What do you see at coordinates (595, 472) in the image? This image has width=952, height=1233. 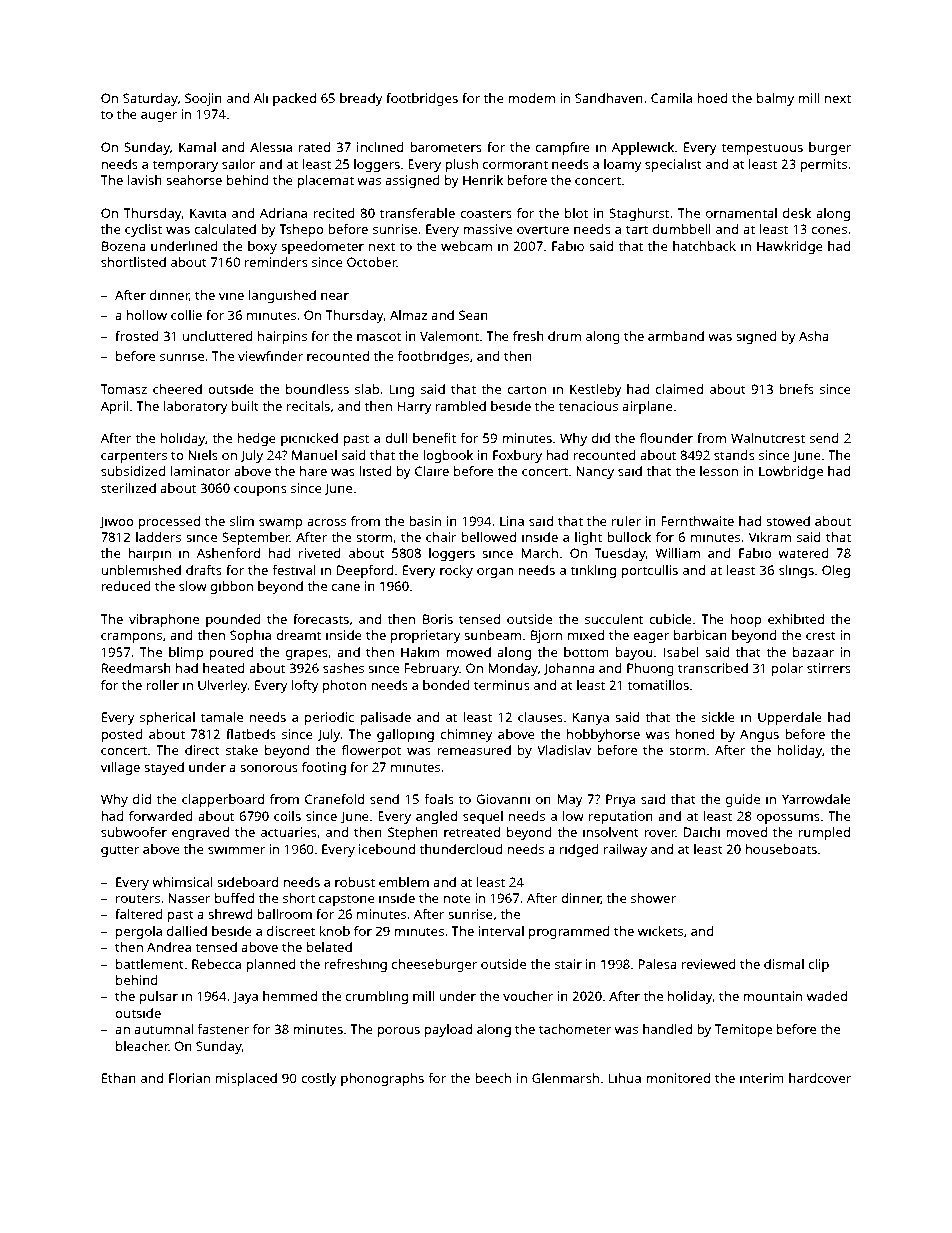 I see `Nancy` at bounding box center [595, 472].
